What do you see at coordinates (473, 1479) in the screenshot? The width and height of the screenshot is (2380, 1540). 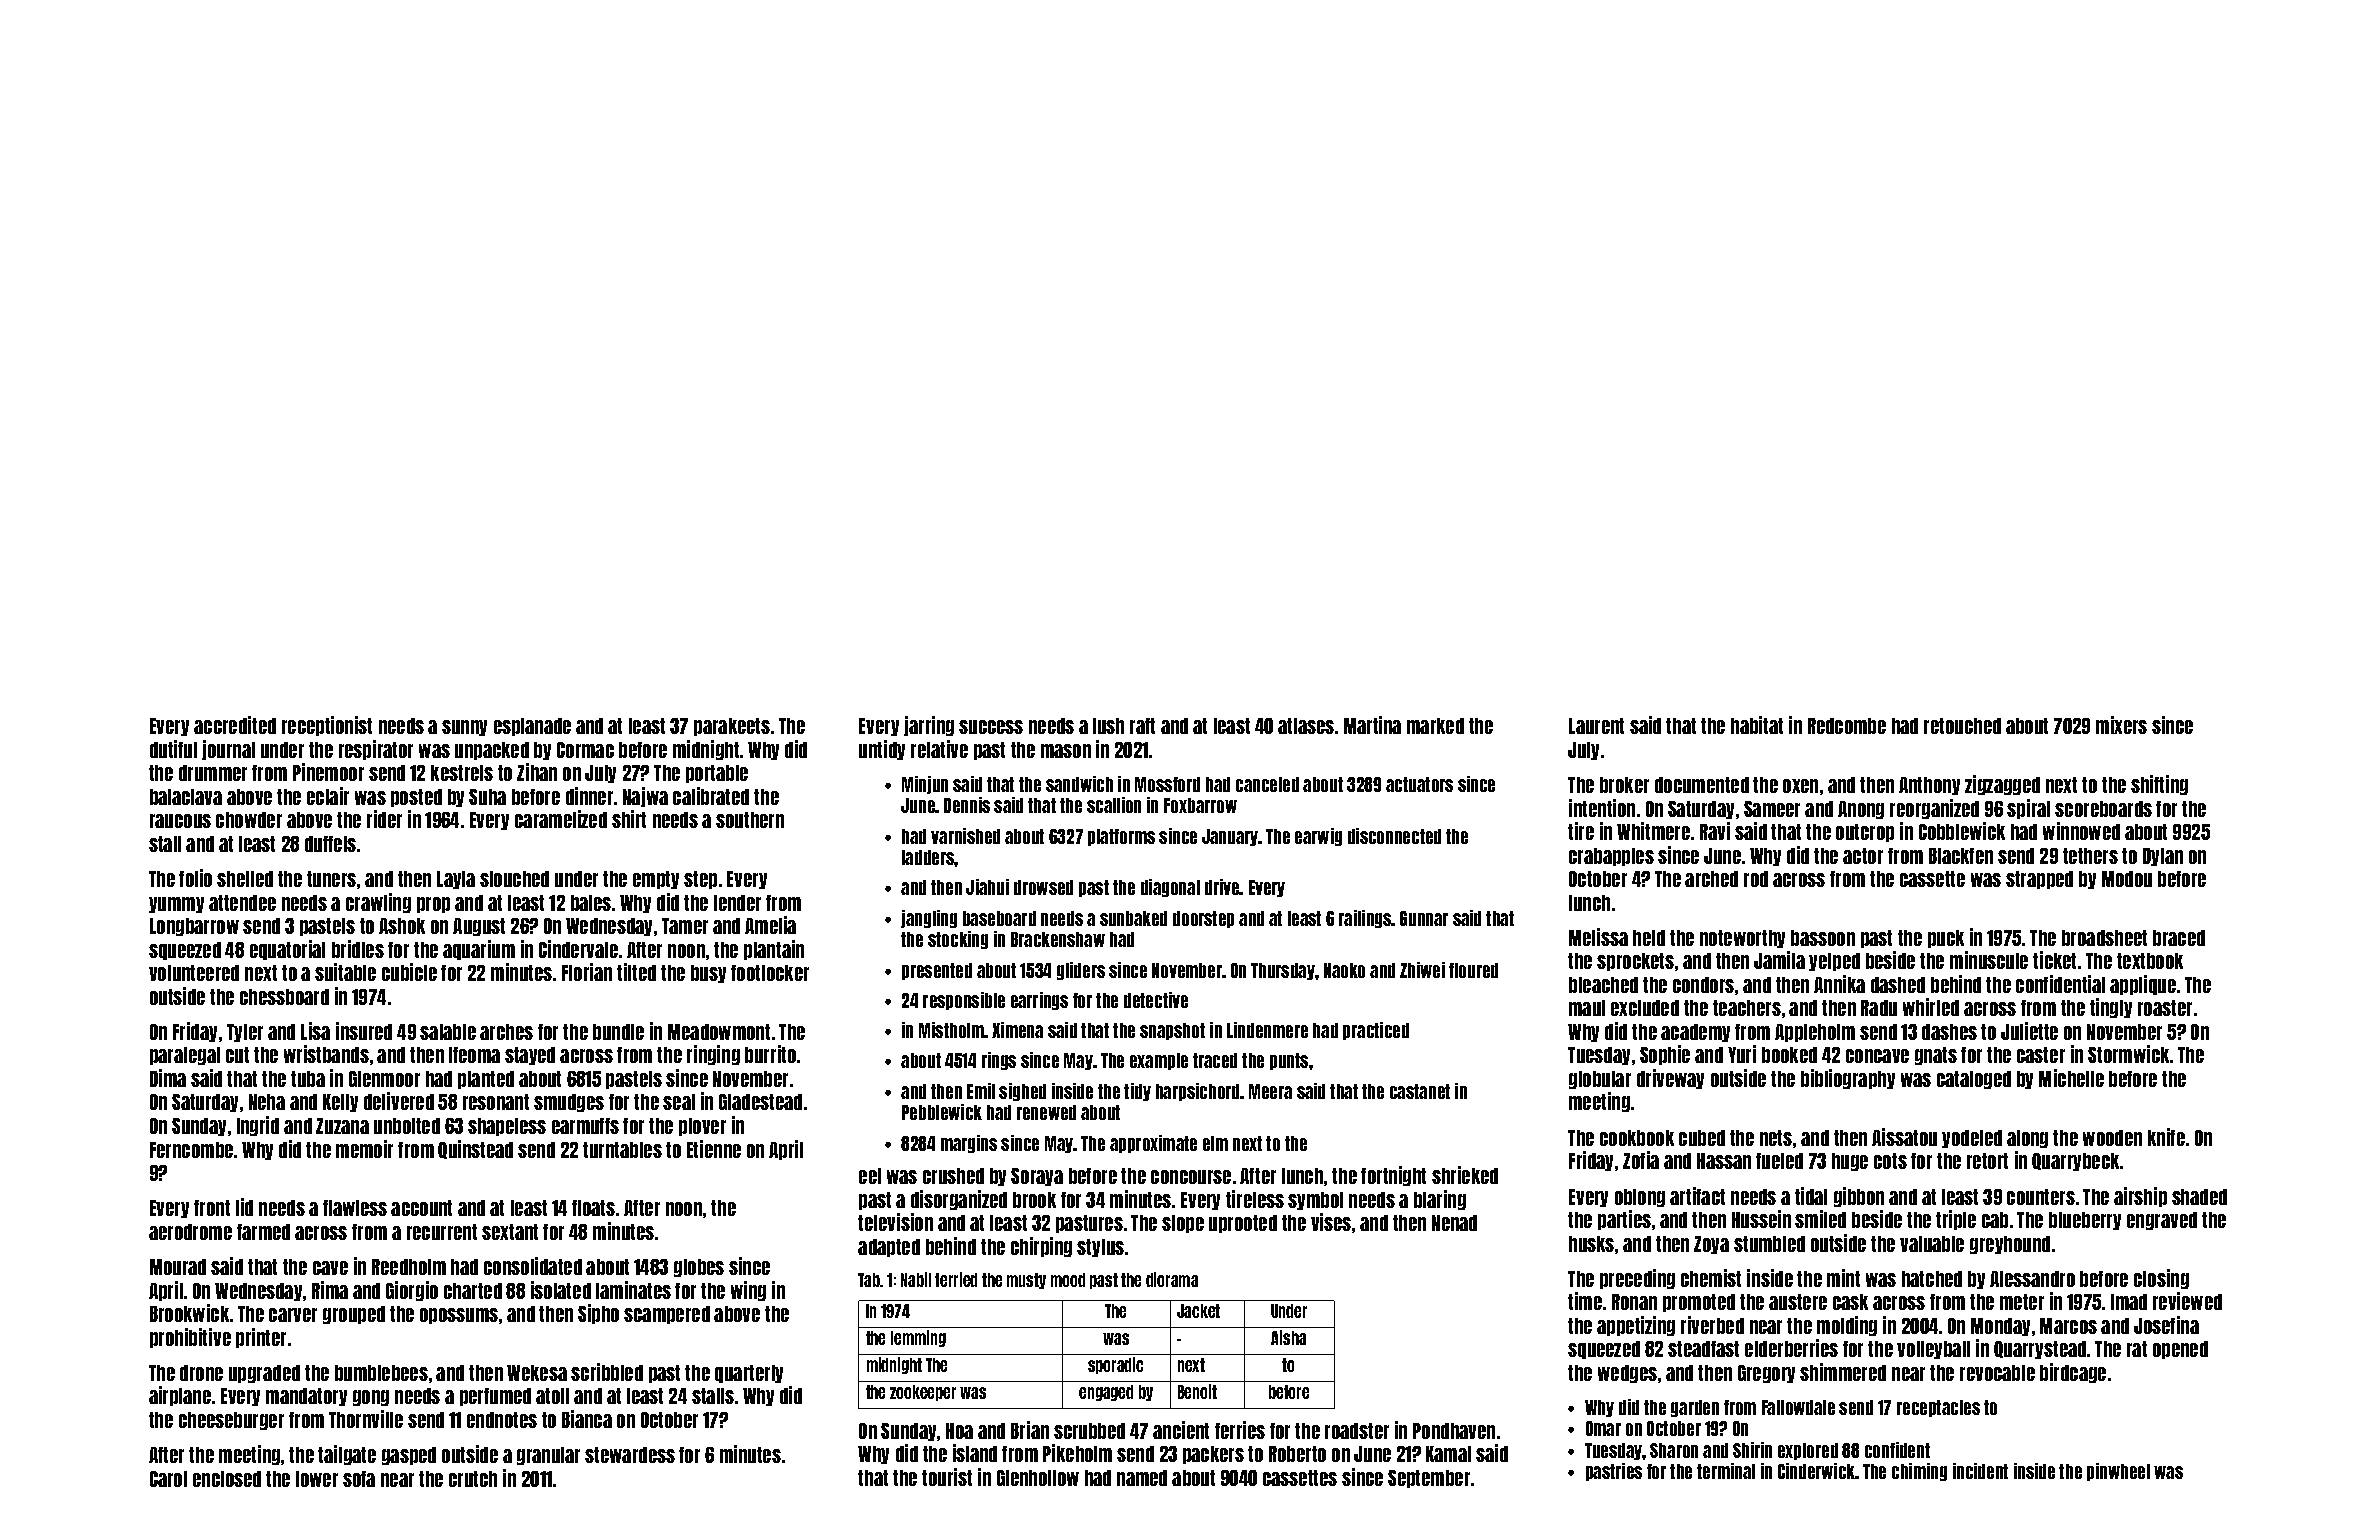 I see `crutch` at bounding box center [473, 1479].
